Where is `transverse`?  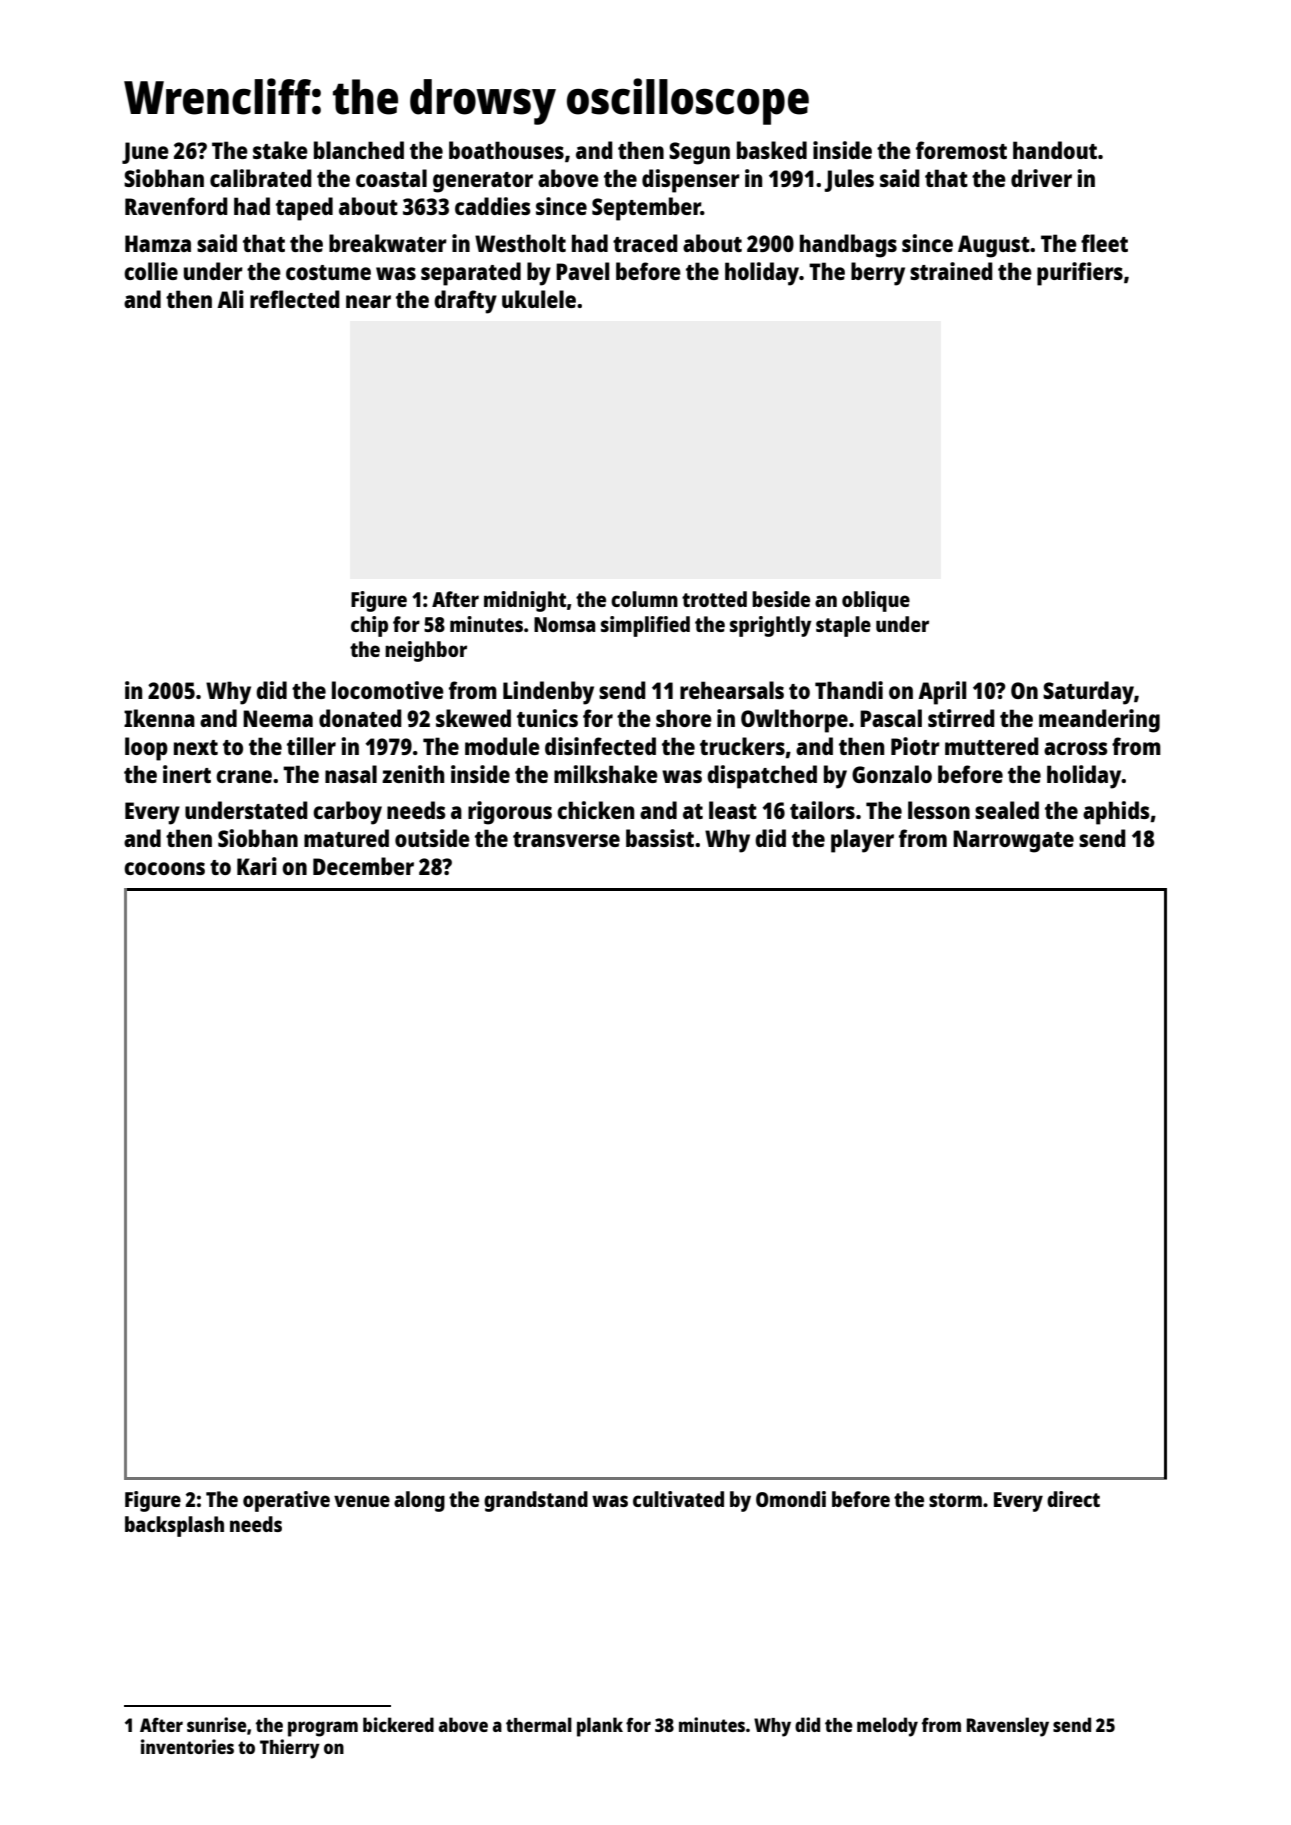 transverse is located at coordinates (566, 839).
